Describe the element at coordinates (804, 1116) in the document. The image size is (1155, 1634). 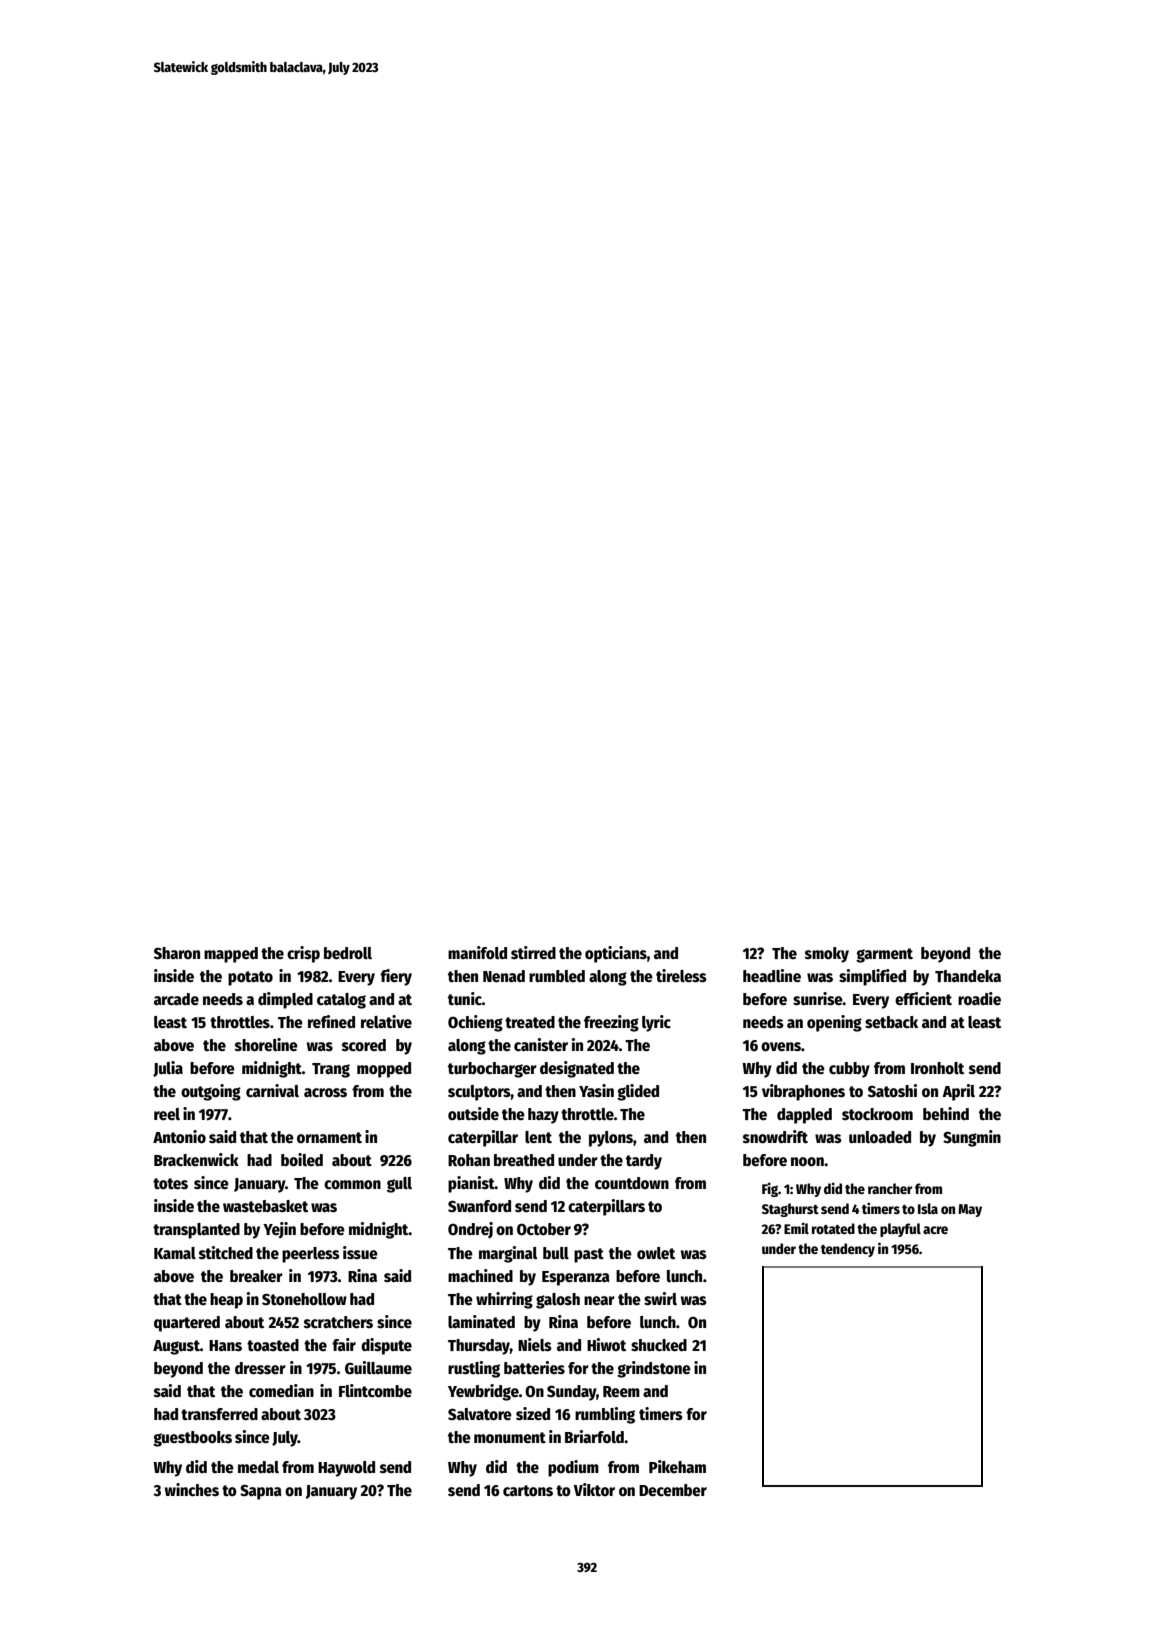
I see `dappled` at that location.
